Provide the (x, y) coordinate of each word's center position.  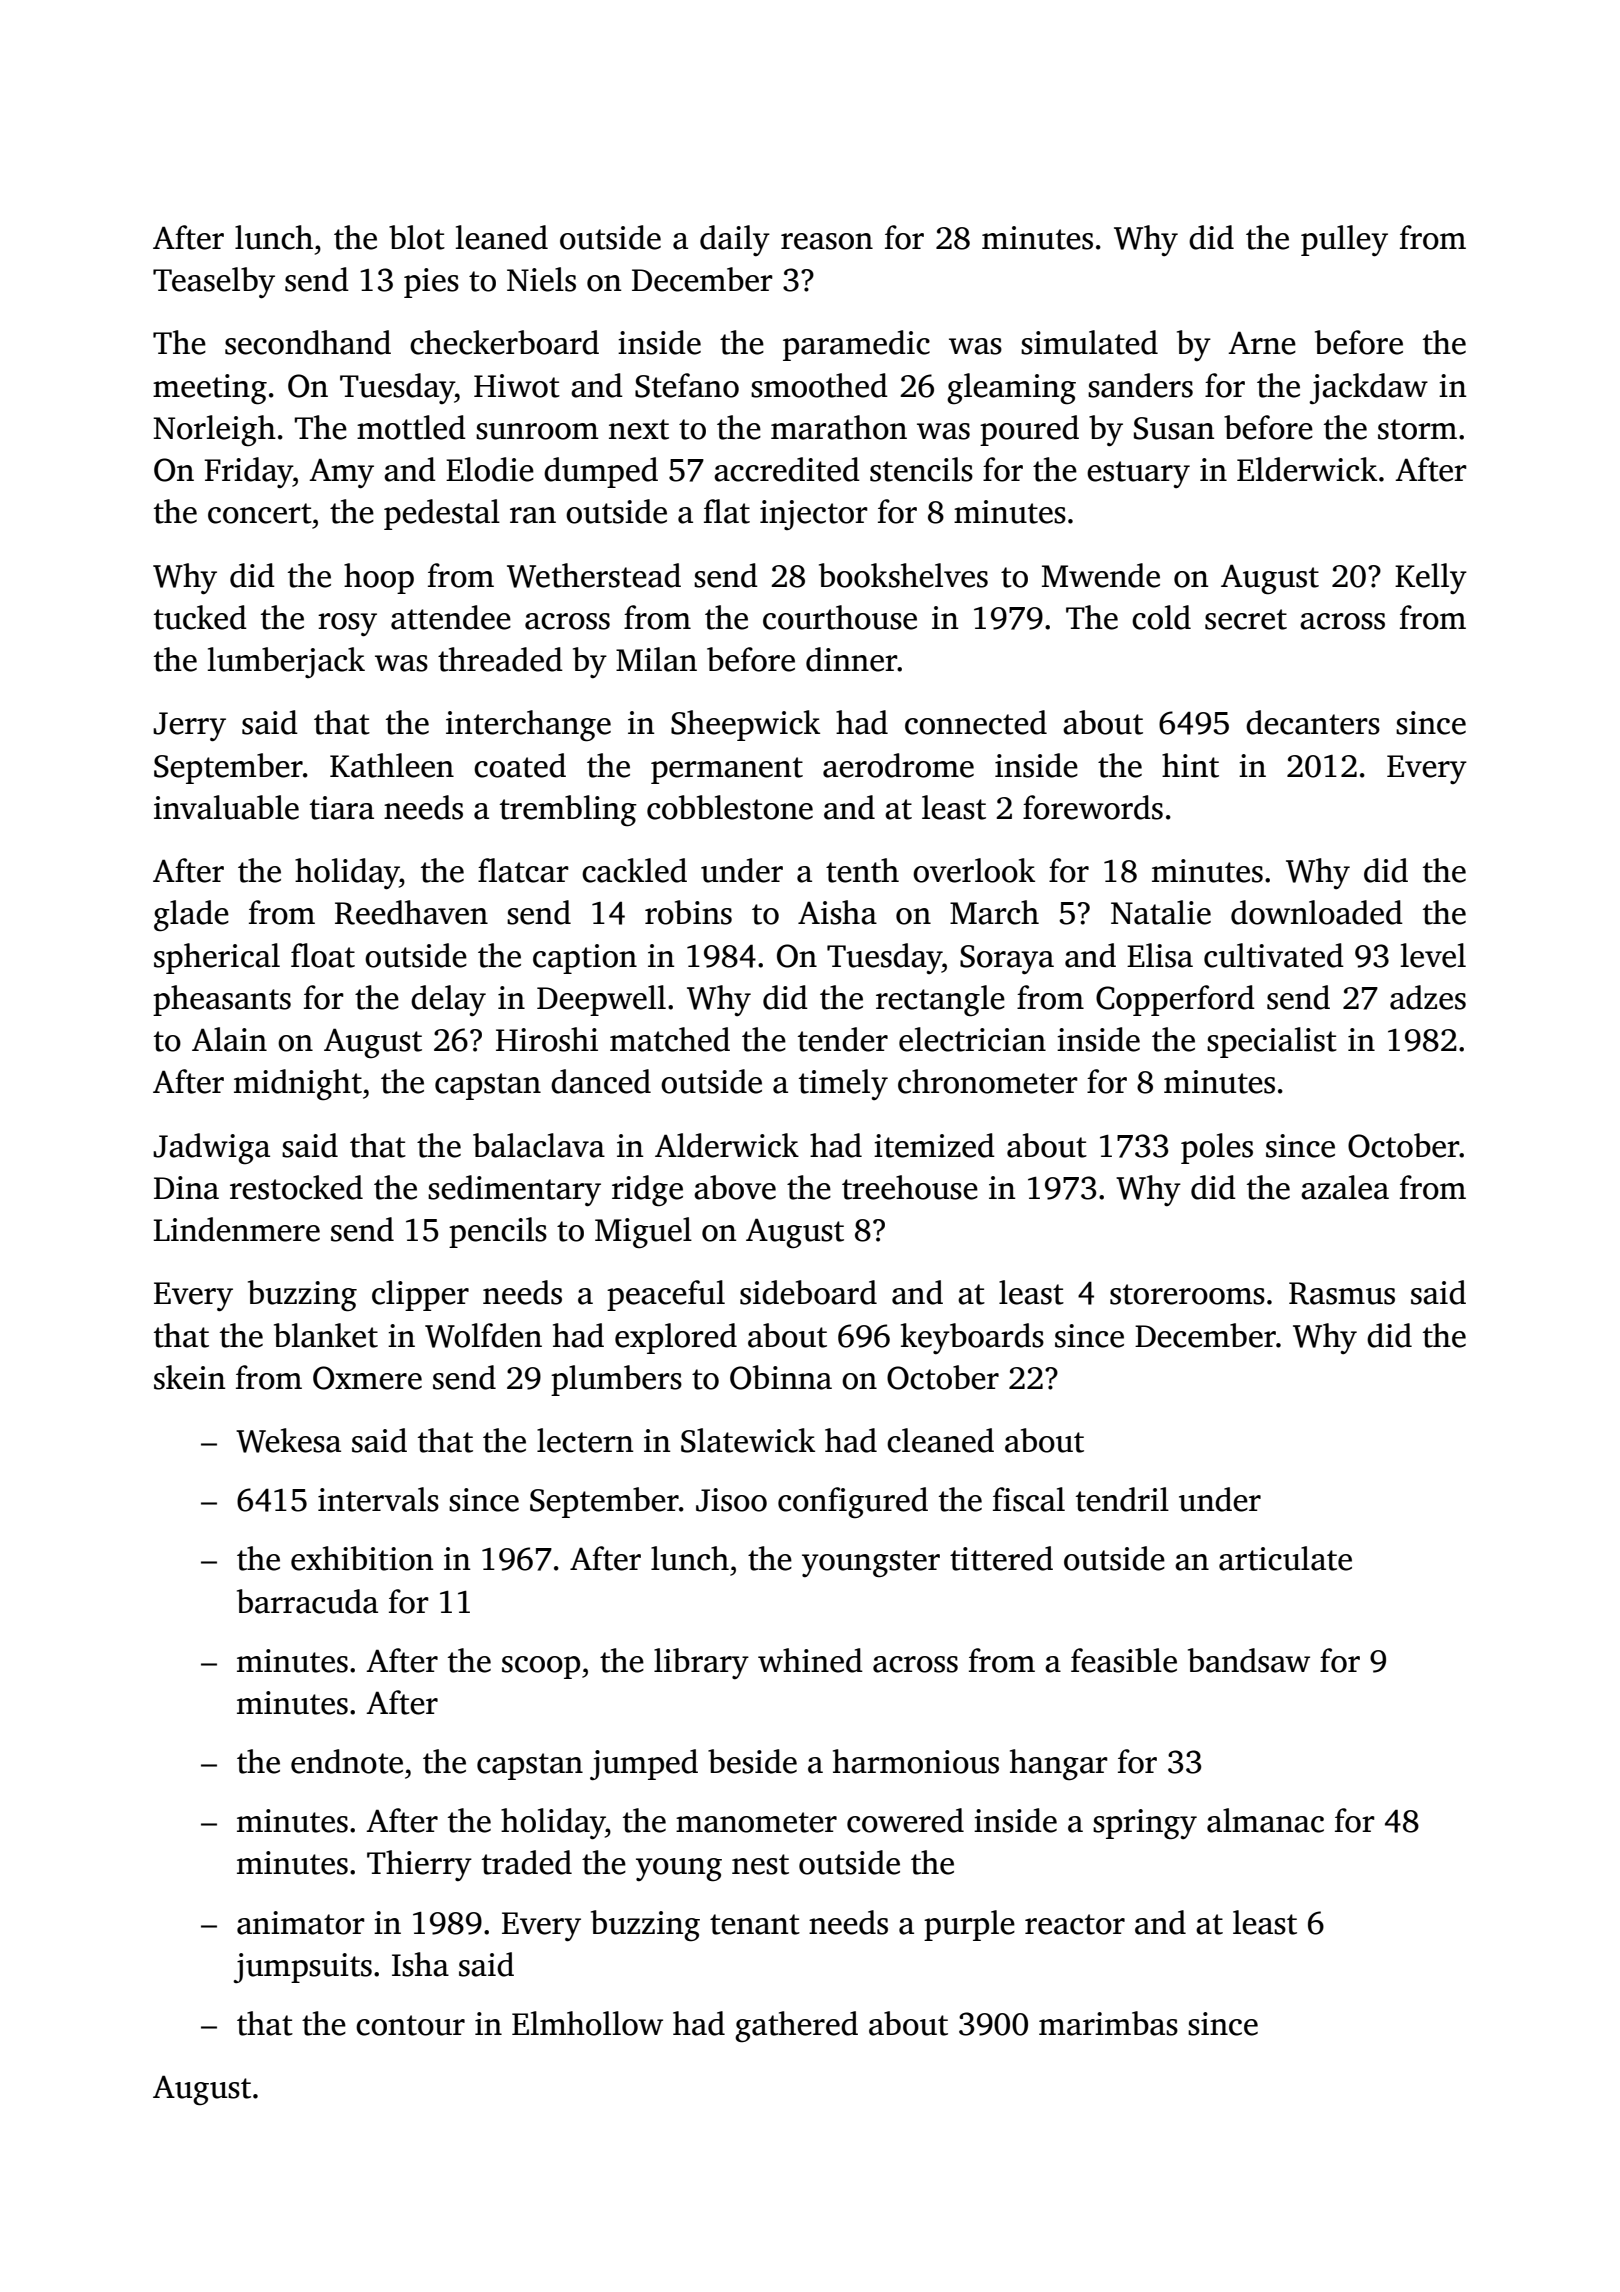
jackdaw (1368, 388)
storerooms (1187, 1294)
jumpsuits (302, 1968)
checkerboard (504, 342)
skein (190, 1377)
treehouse (910, 1187)
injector (814, 515)
